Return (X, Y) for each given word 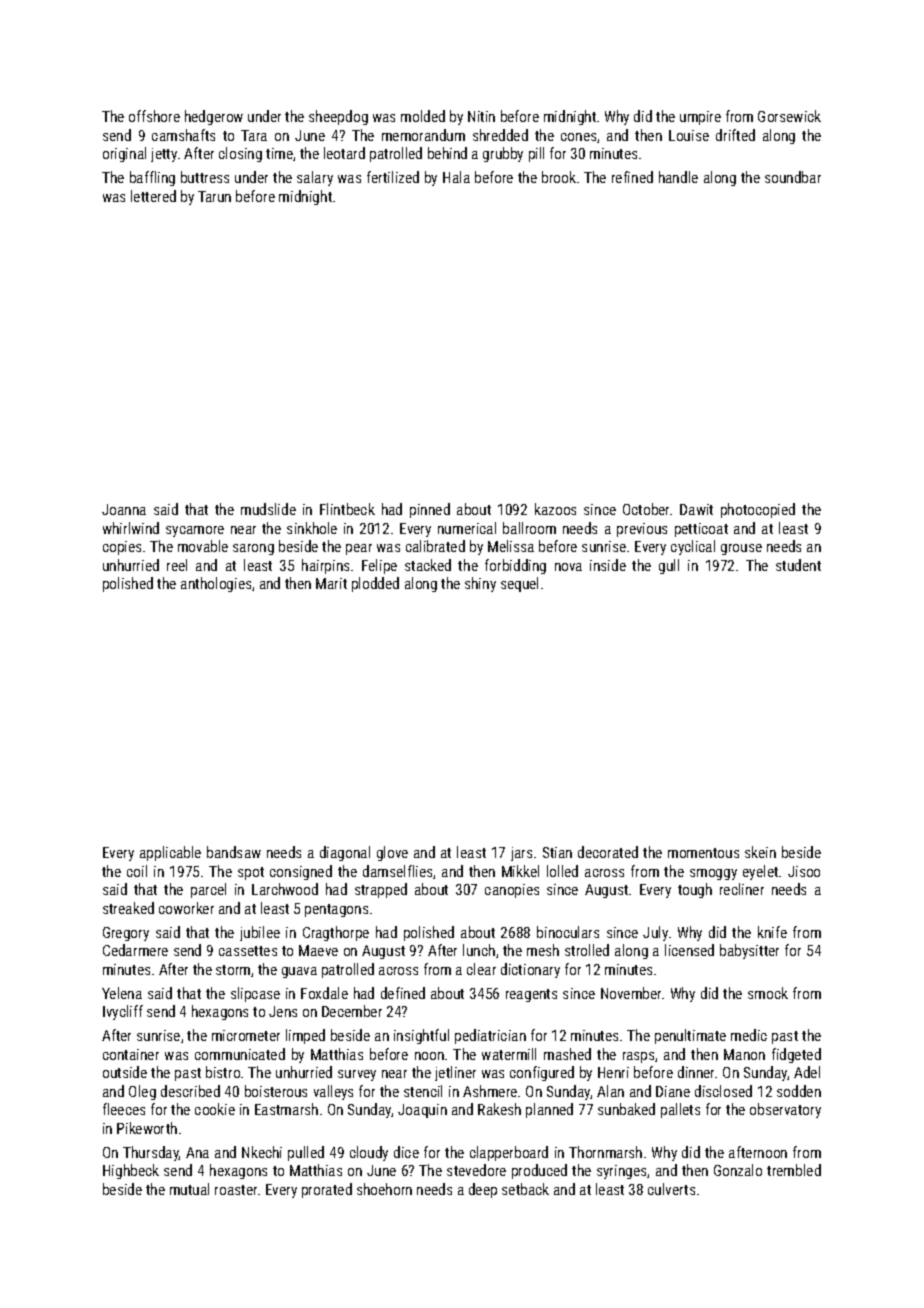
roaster (236, 1190)
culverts (671, 1189)
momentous (703, 853)
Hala (456, 177)
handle (678, 177)
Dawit (696, 509)
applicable (170, 853)
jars (521, 854)
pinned (430, 510)
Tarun (214, 196)
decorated (608, 852)
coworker (186, 908)
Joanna (124, 509)
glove (392, 853)
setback (525, 1189)
